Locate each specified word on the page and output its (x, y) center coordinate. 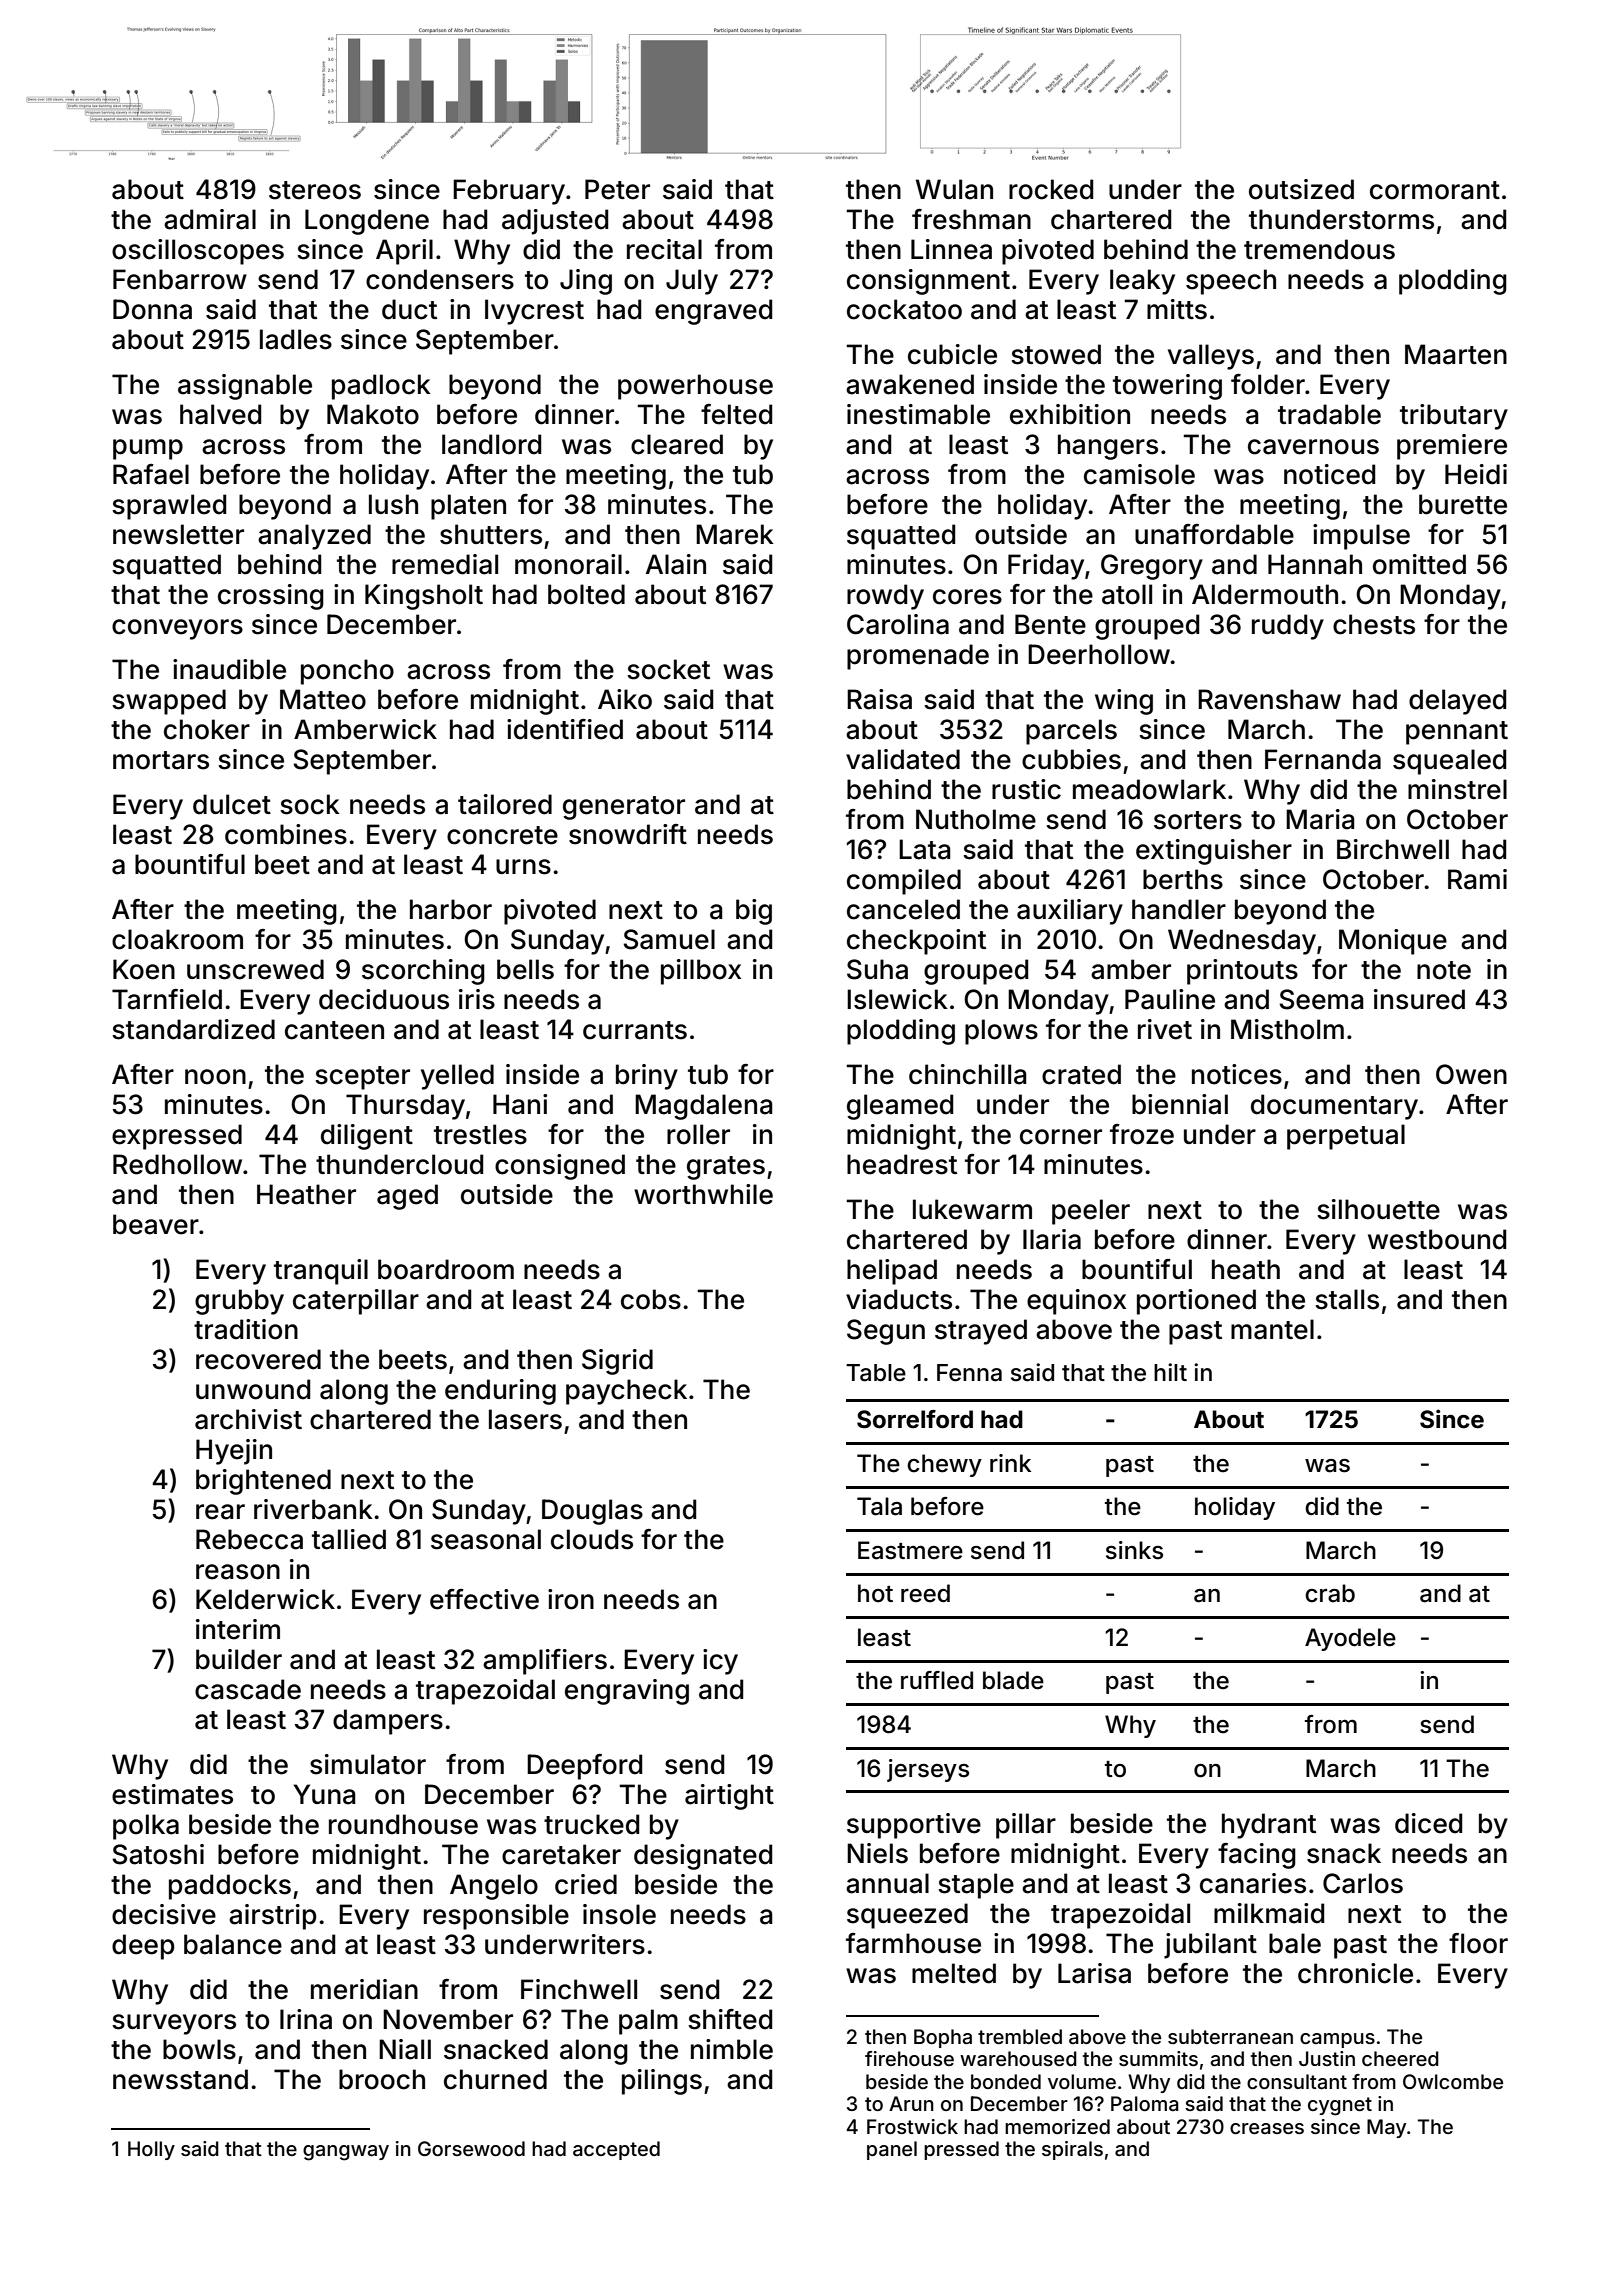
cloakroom (177, 939)
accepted (616, 2150)
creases (1267, 2128)
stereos (315, 190)
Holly (151, 2150)
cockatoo (904, 309)
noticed (1329, 474)
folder (1268, 384)
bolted (586, 594)
